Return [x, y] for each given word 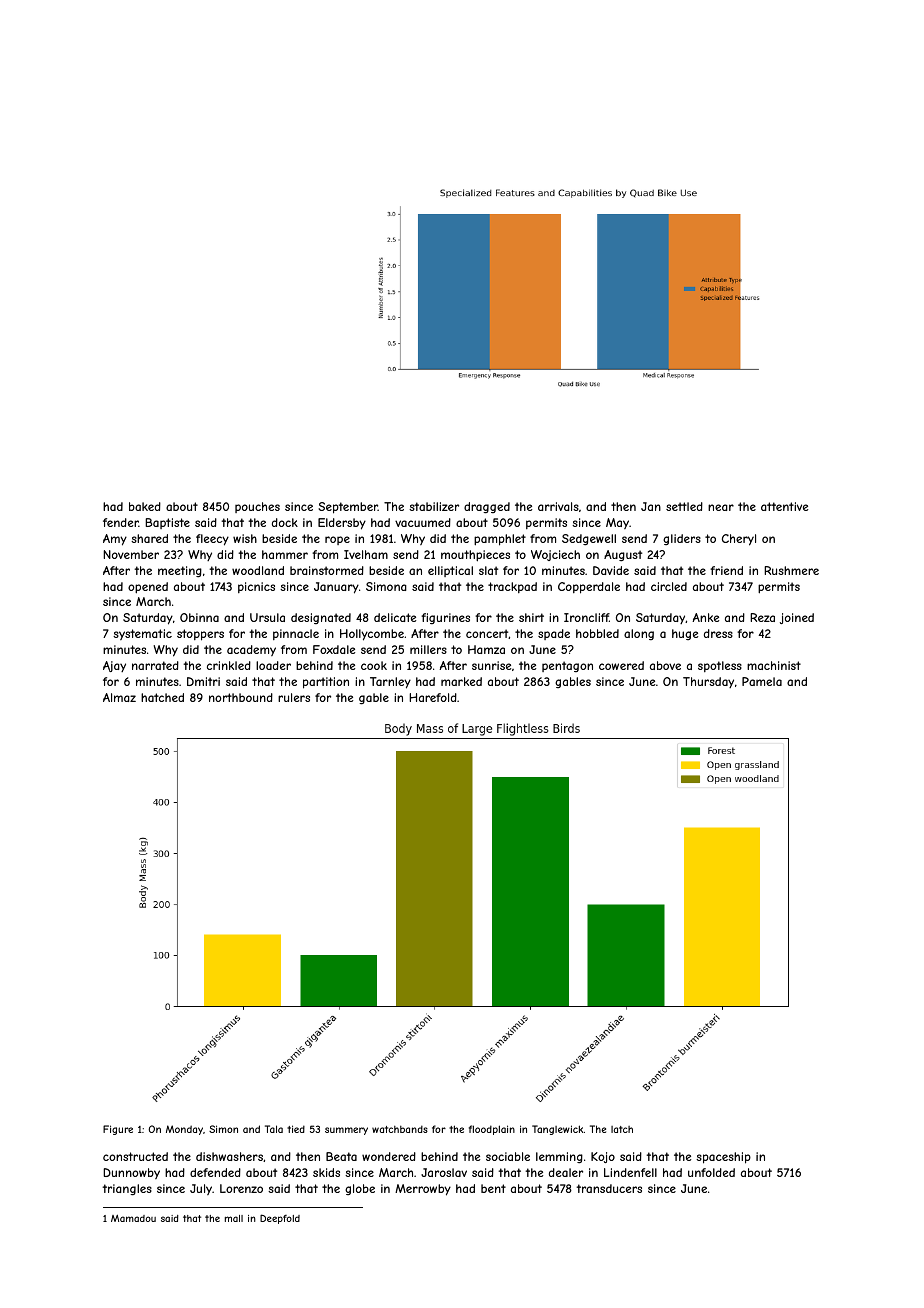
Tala [274, 1129]
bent [493, 1188]
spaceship [723, 1158]
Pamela [762, 681]
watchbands [400, 1129]
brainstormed [327, 570]
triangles [127, 1190]
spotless [720, 666]
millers [428, 649]
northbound [241, 697]
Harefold [433, 697]
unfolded [711, 1172]
